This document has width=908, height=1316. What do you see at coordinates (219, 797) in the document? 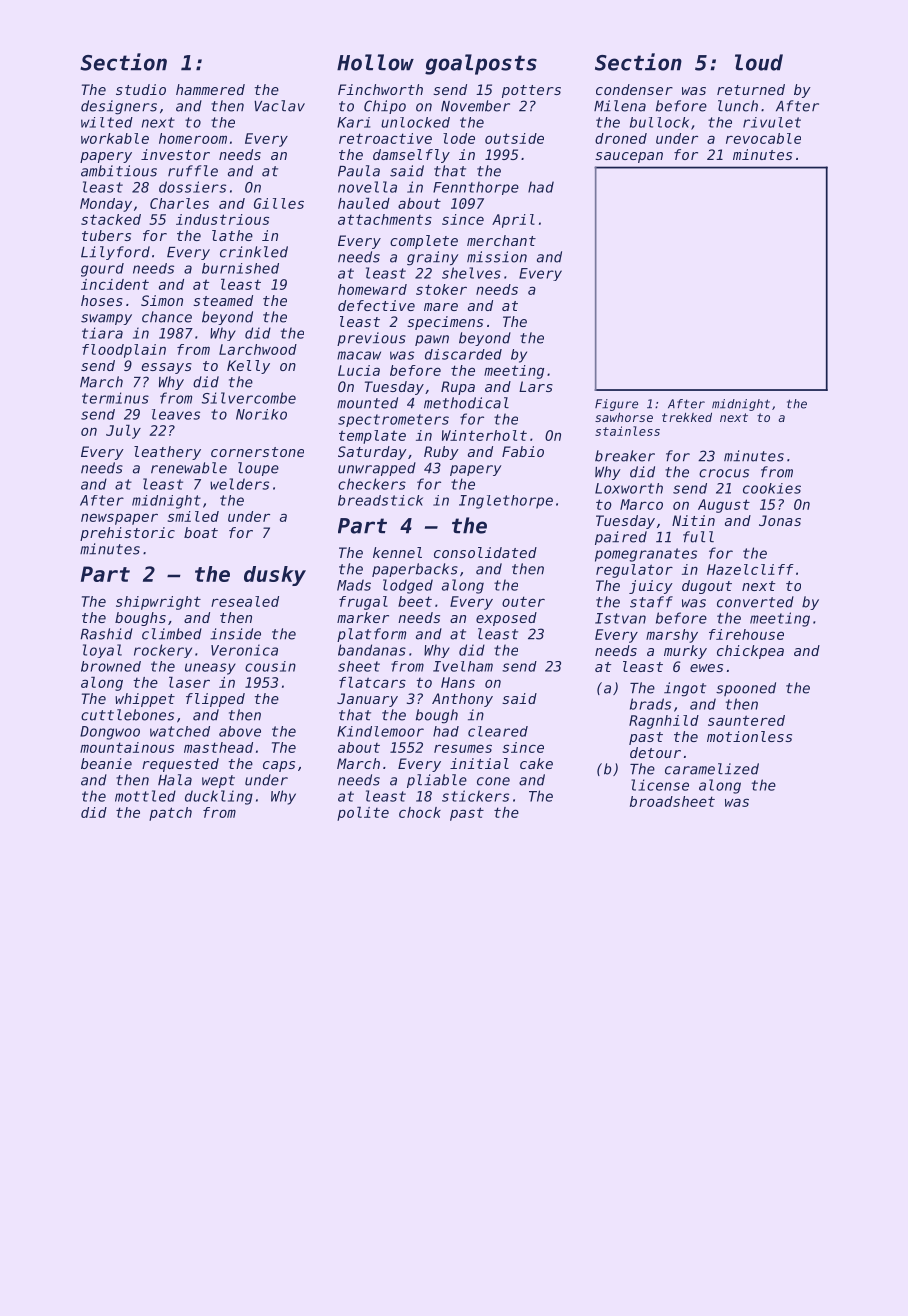
I see `duckling` at bounding box center [219, 797].
